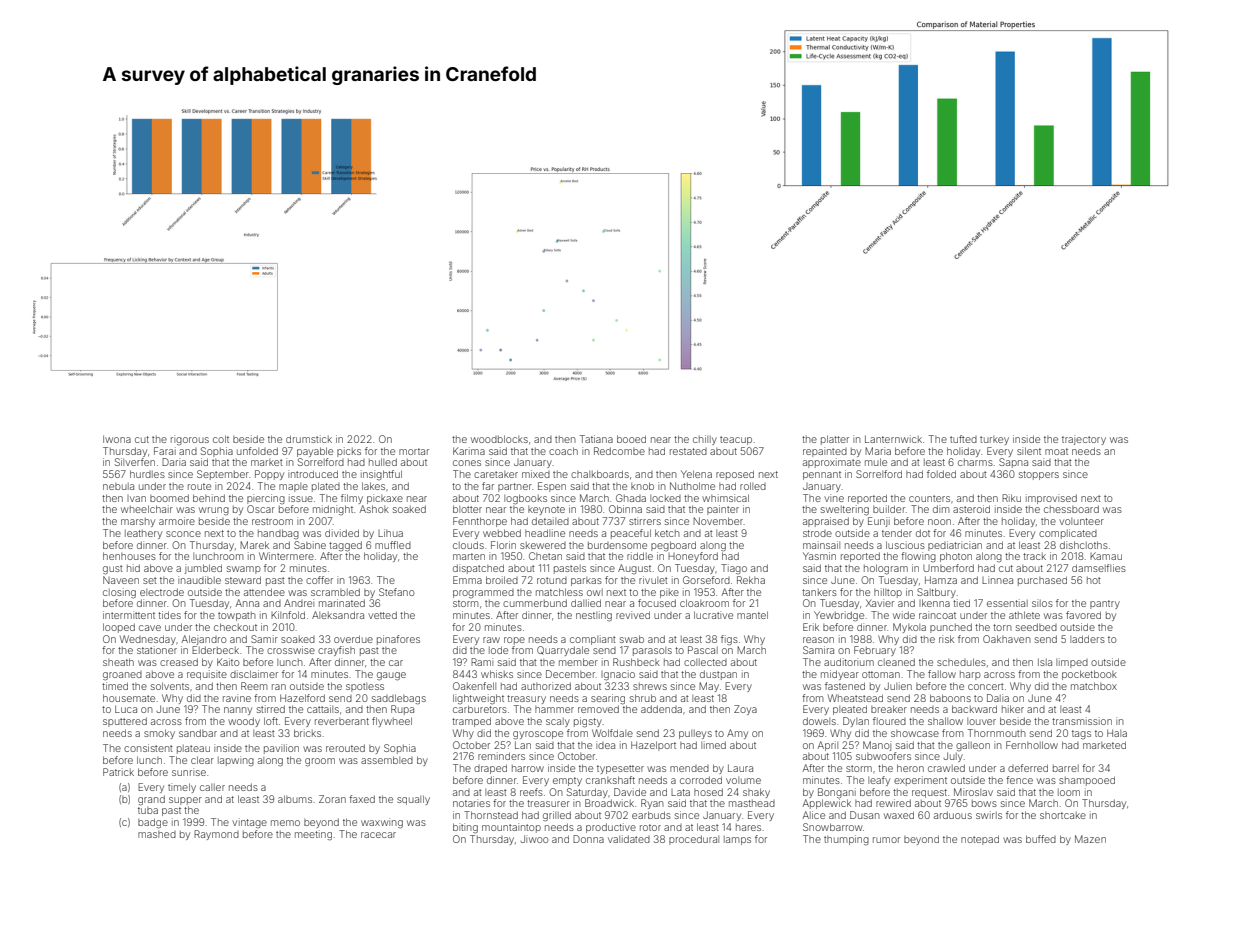 The width and height of the document is (1233, 952). I want to click on locked, so click(665, 498).
